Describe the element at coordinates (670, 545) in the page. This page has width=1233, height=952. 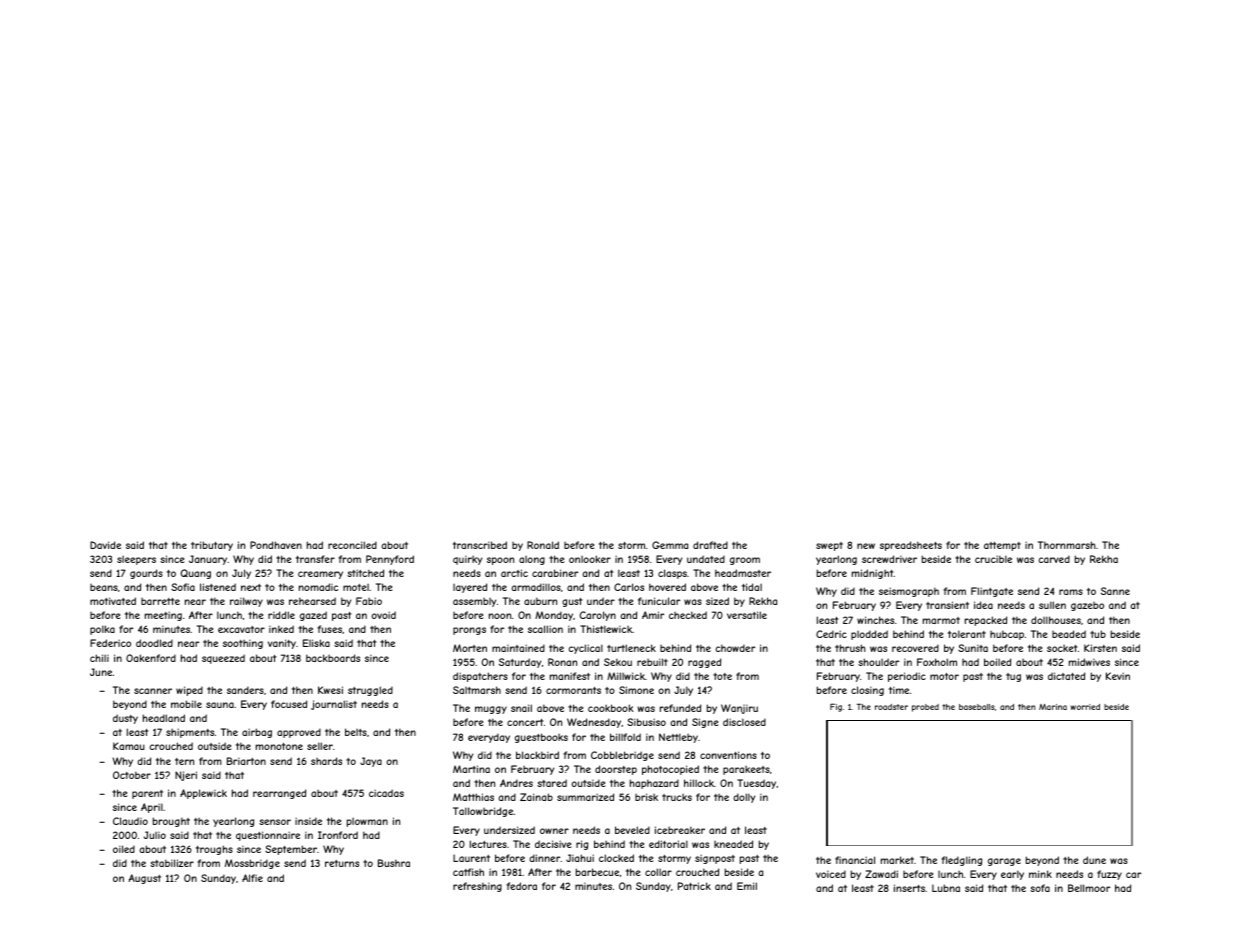
I see `Gemma` at that location.
